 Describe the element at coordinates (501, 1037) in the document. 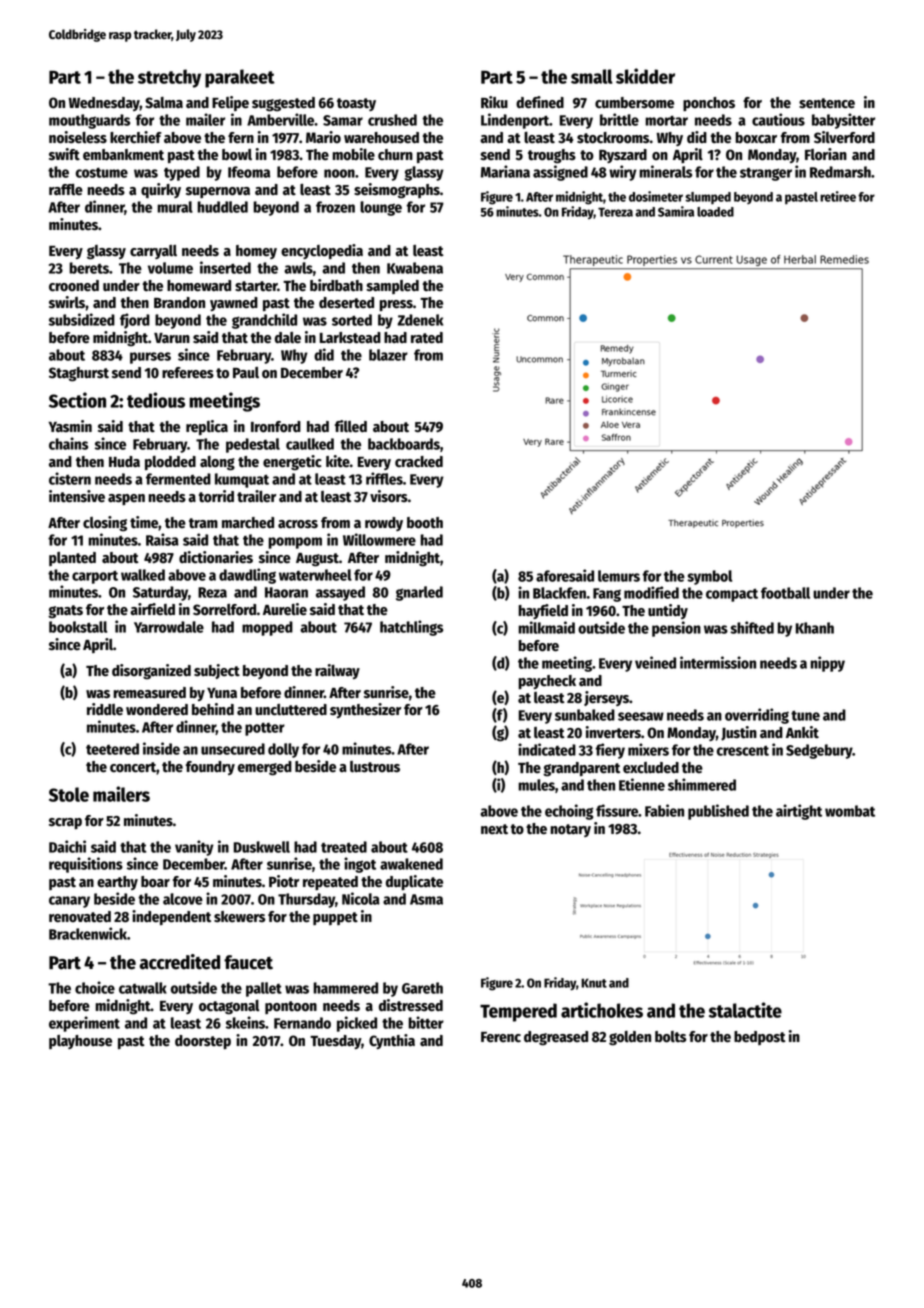

I see `Ferenc` at that location.
